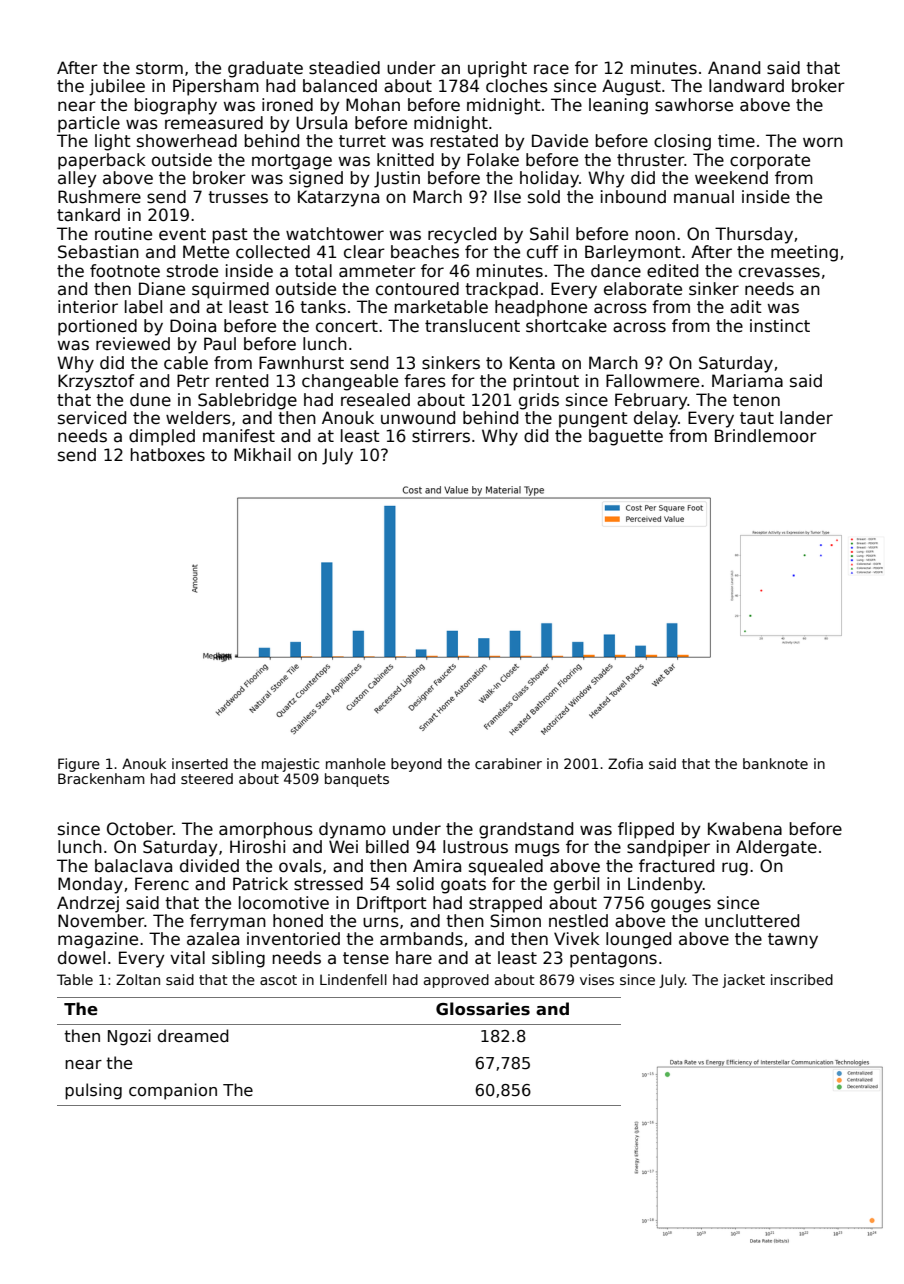 The width and height of the screenshot is (904, 1284). Describe the element at coordinates (167, 455) in the screenshot. I see `hatboxes` at that location.
